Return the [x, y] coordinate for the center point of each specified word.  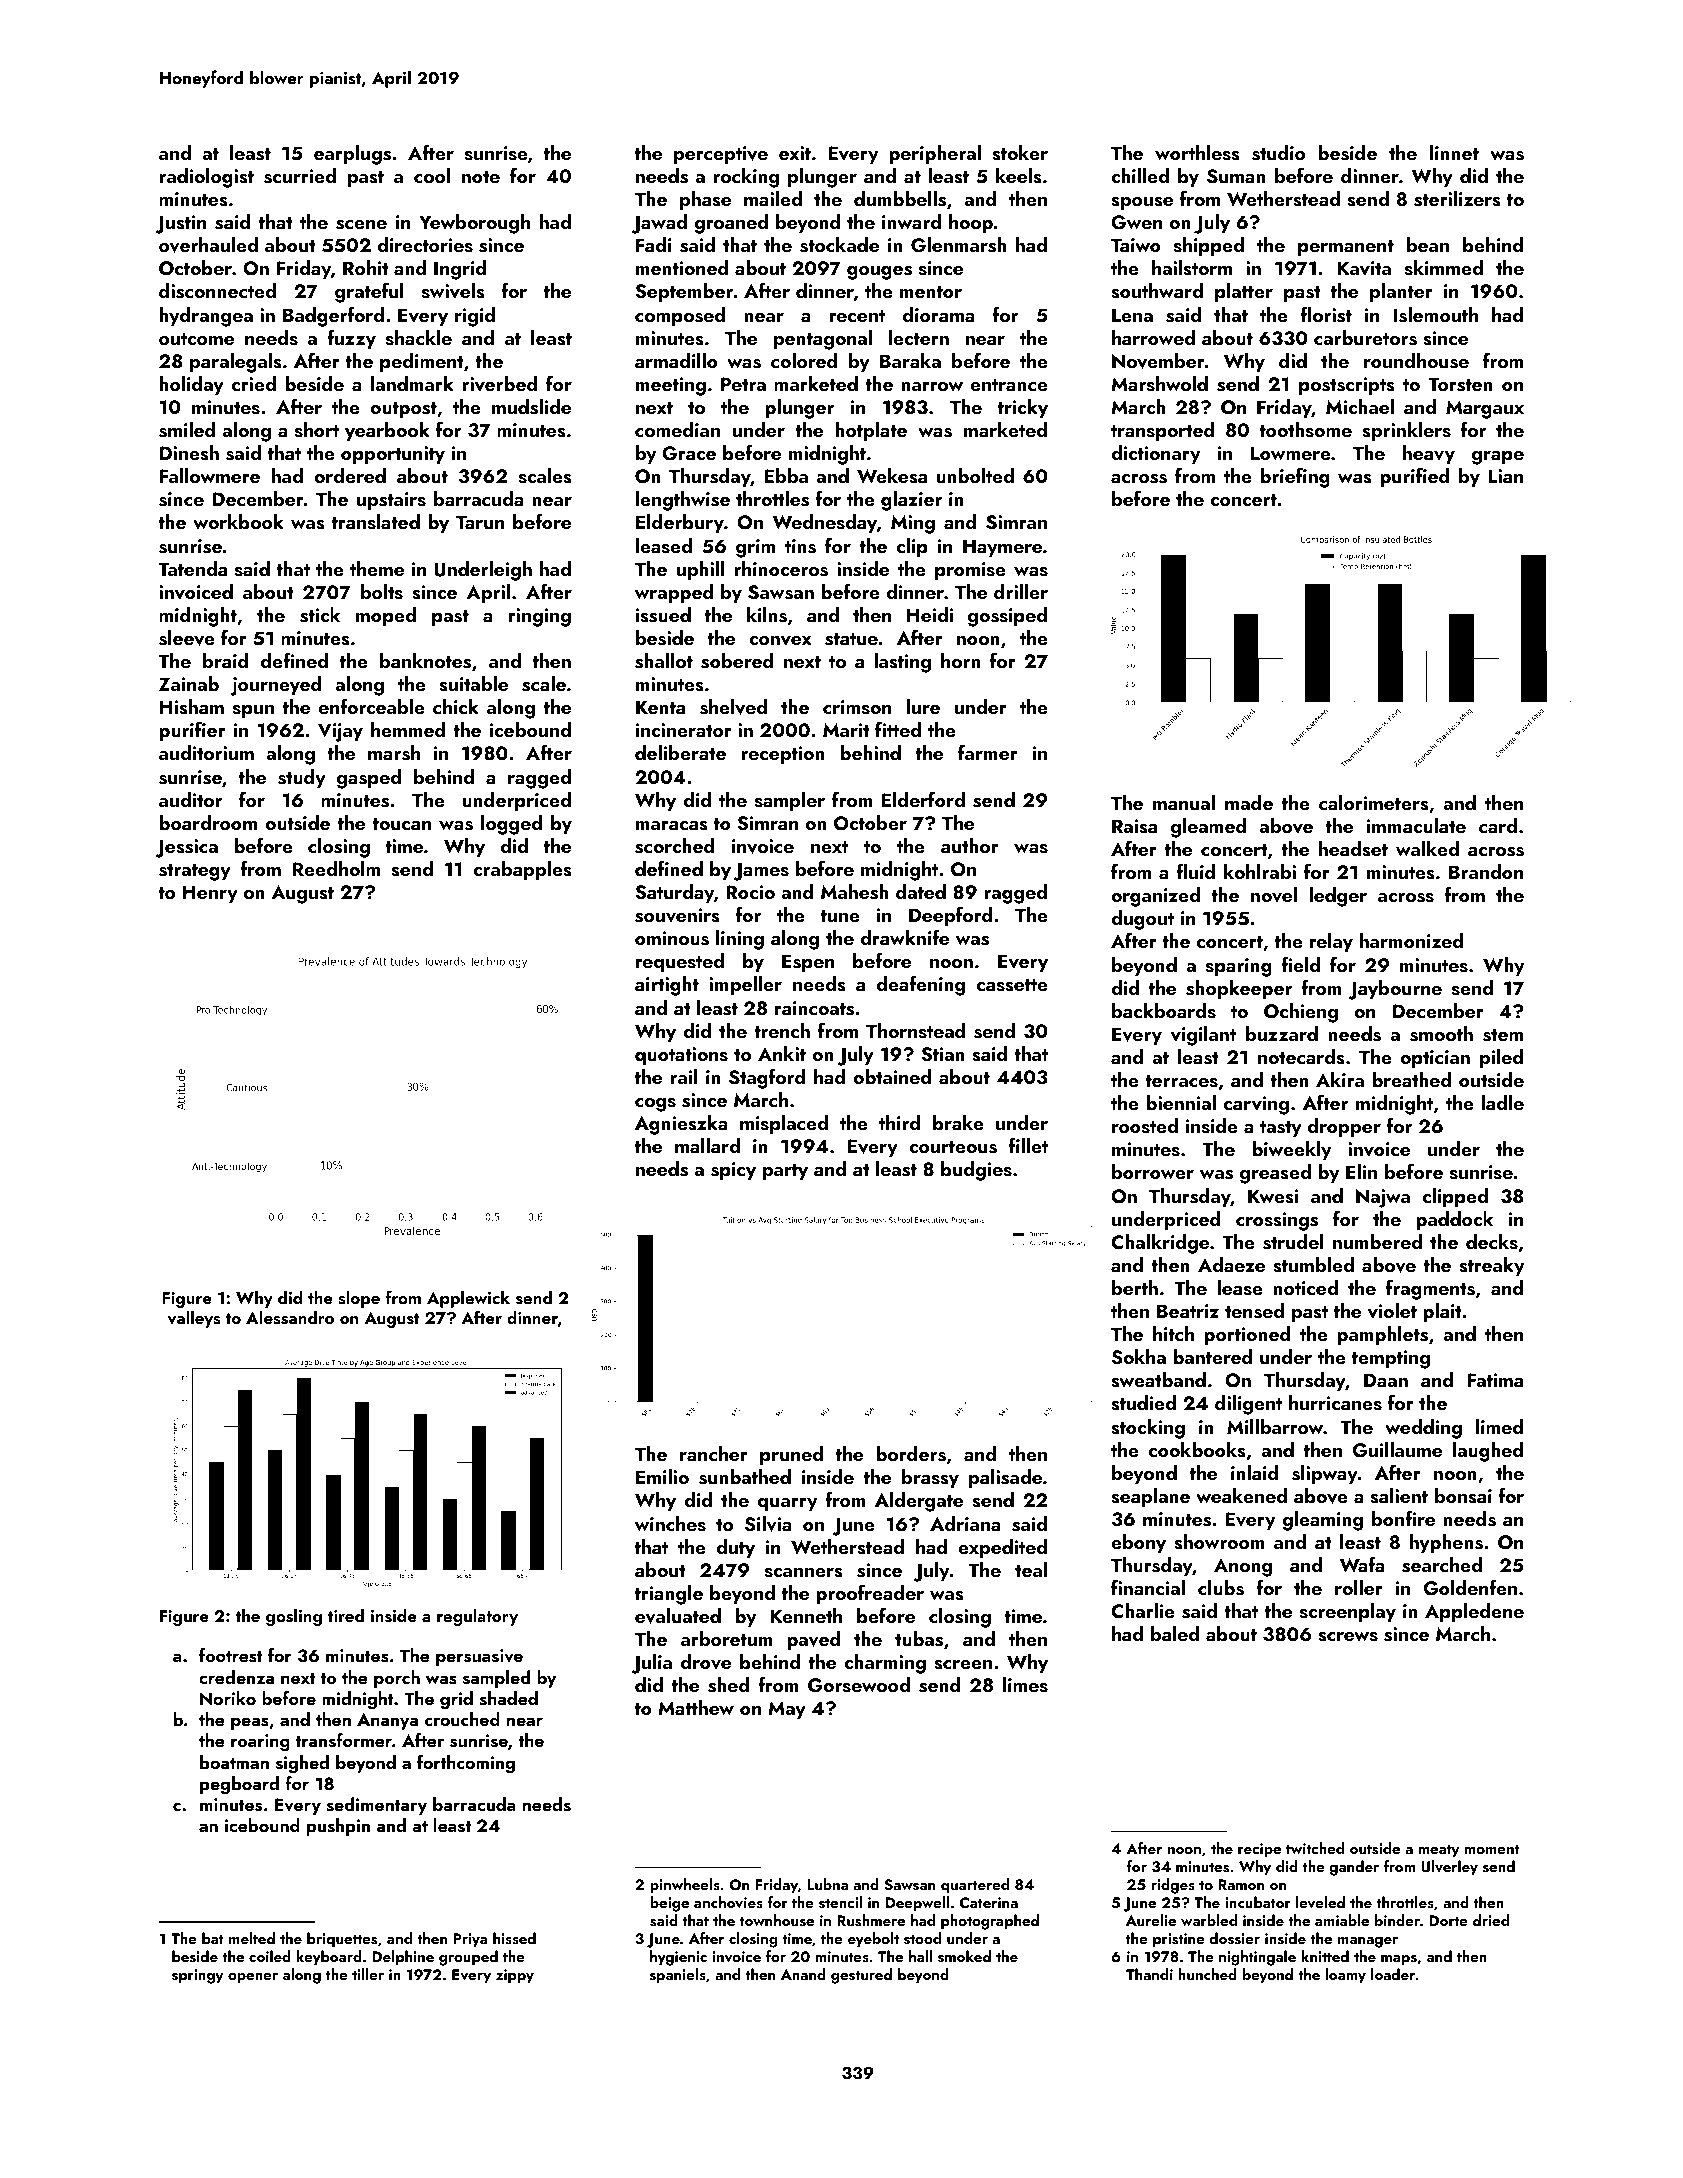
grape [1498, 458]
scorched [675, 846]
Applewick [468, 1299]
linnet [1454, 152]
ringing [540, 617]
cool [432, 175]
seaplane [1150, 1498]
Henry [210, 894]
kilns [767, 615]
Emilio [662, 1476]
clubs [1221, 1588]
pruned [791, 1456]
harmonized [1411, 940]
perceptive [721, 155]
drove [706, 1662]
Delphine [403, 1958]
